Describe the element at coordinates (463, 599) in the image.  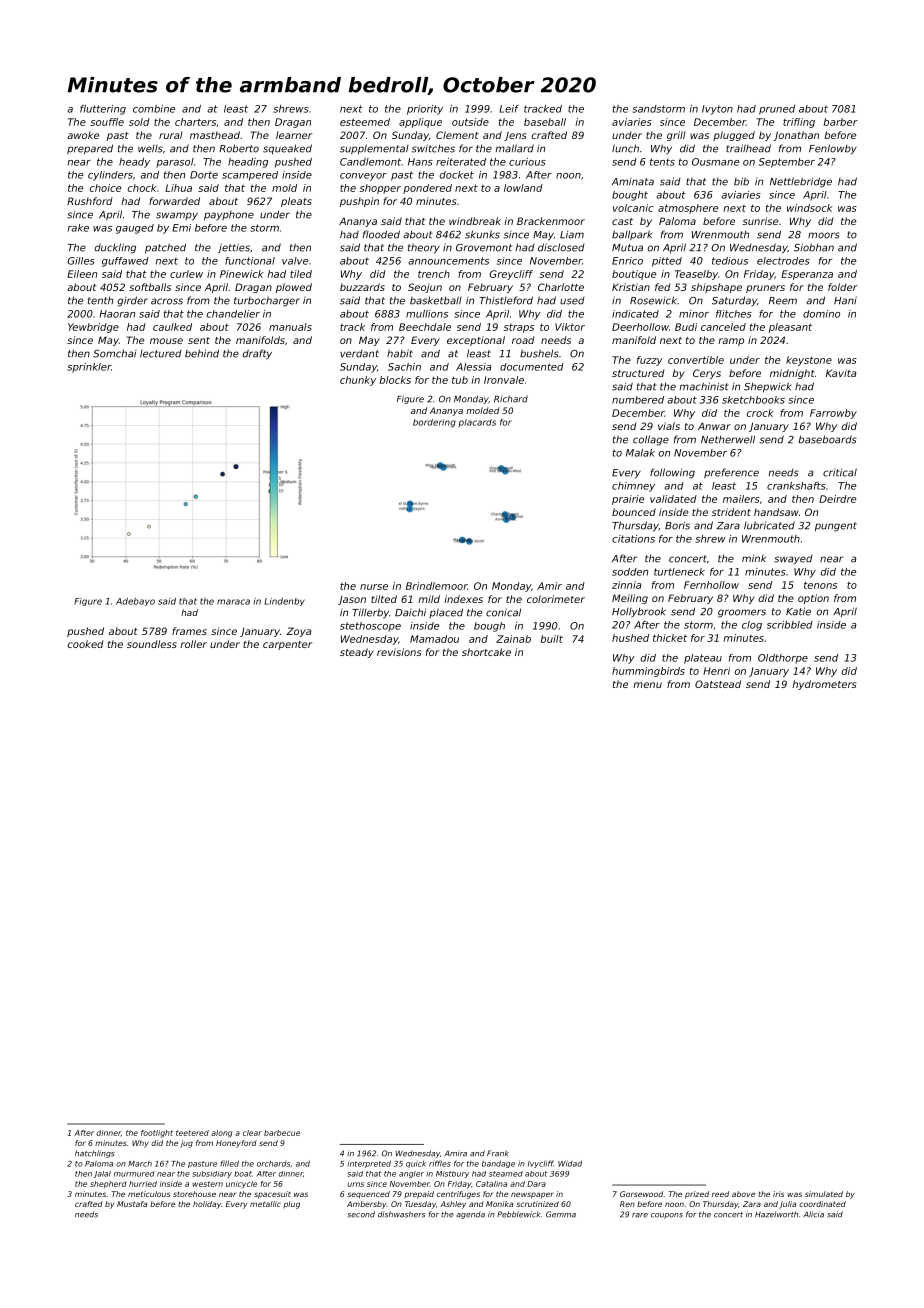
I see `indexes` at that location.
